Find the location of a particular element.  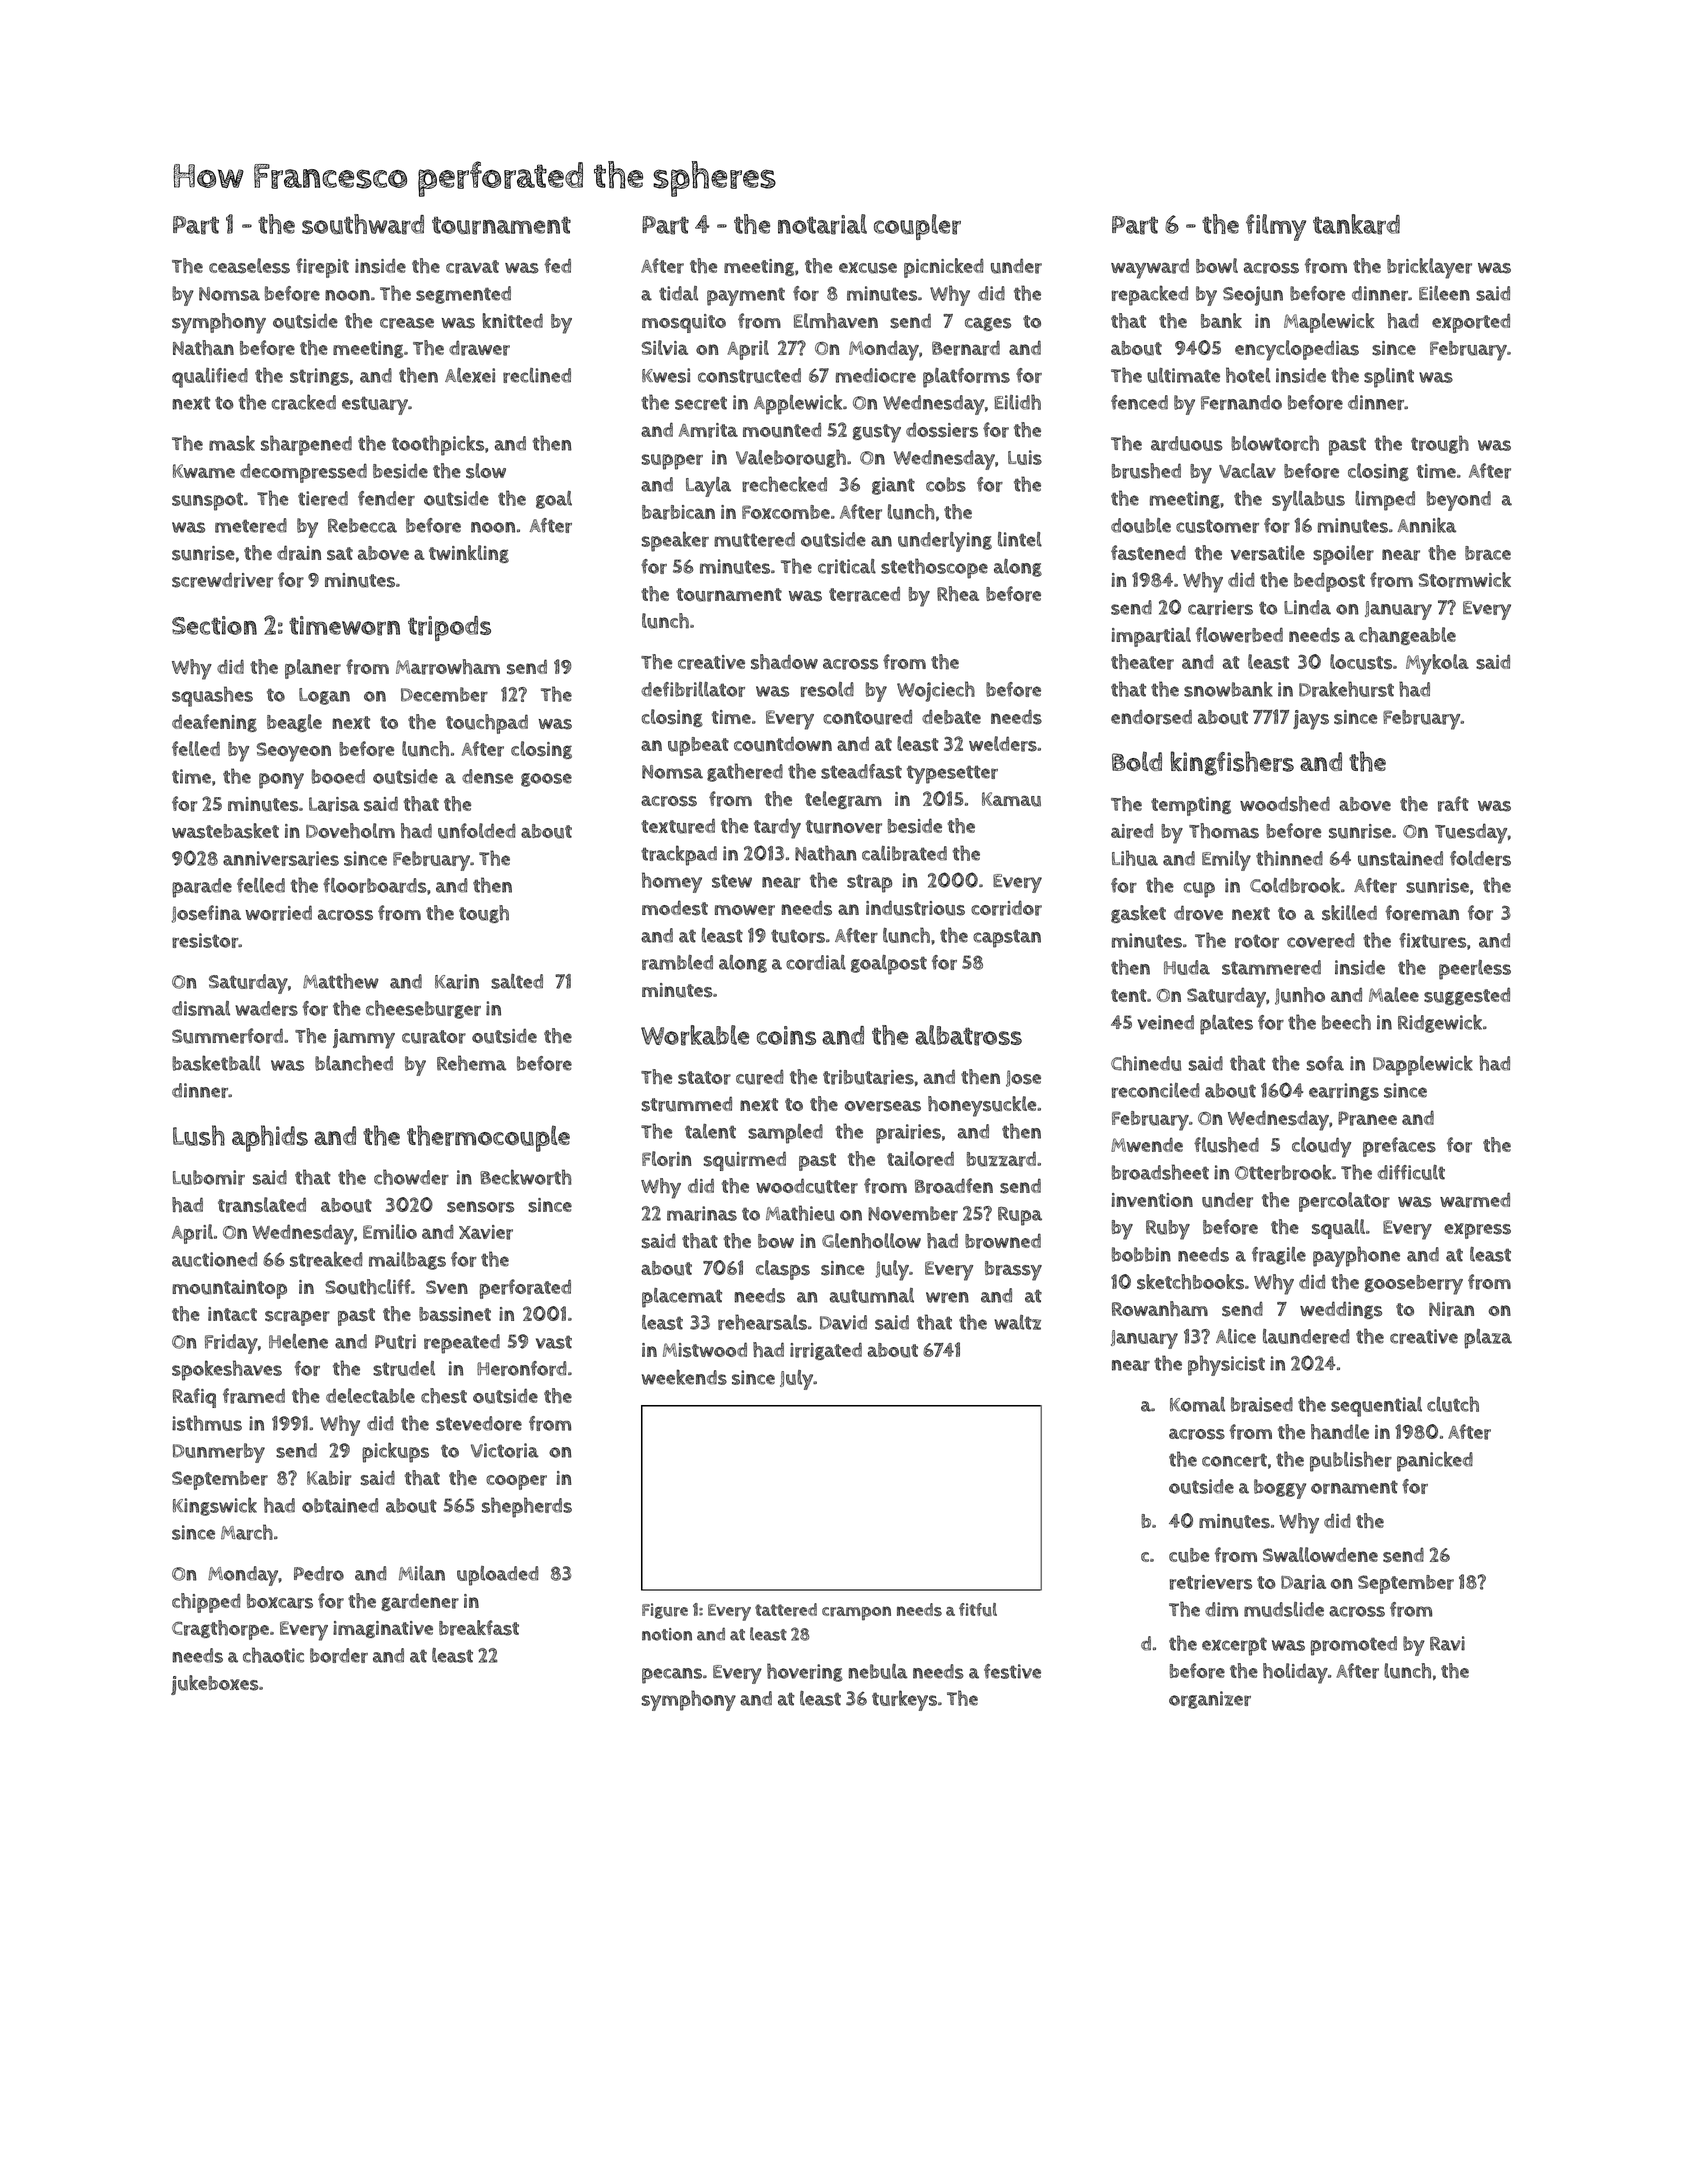

chowder is located at coordinates (411, 1177).
